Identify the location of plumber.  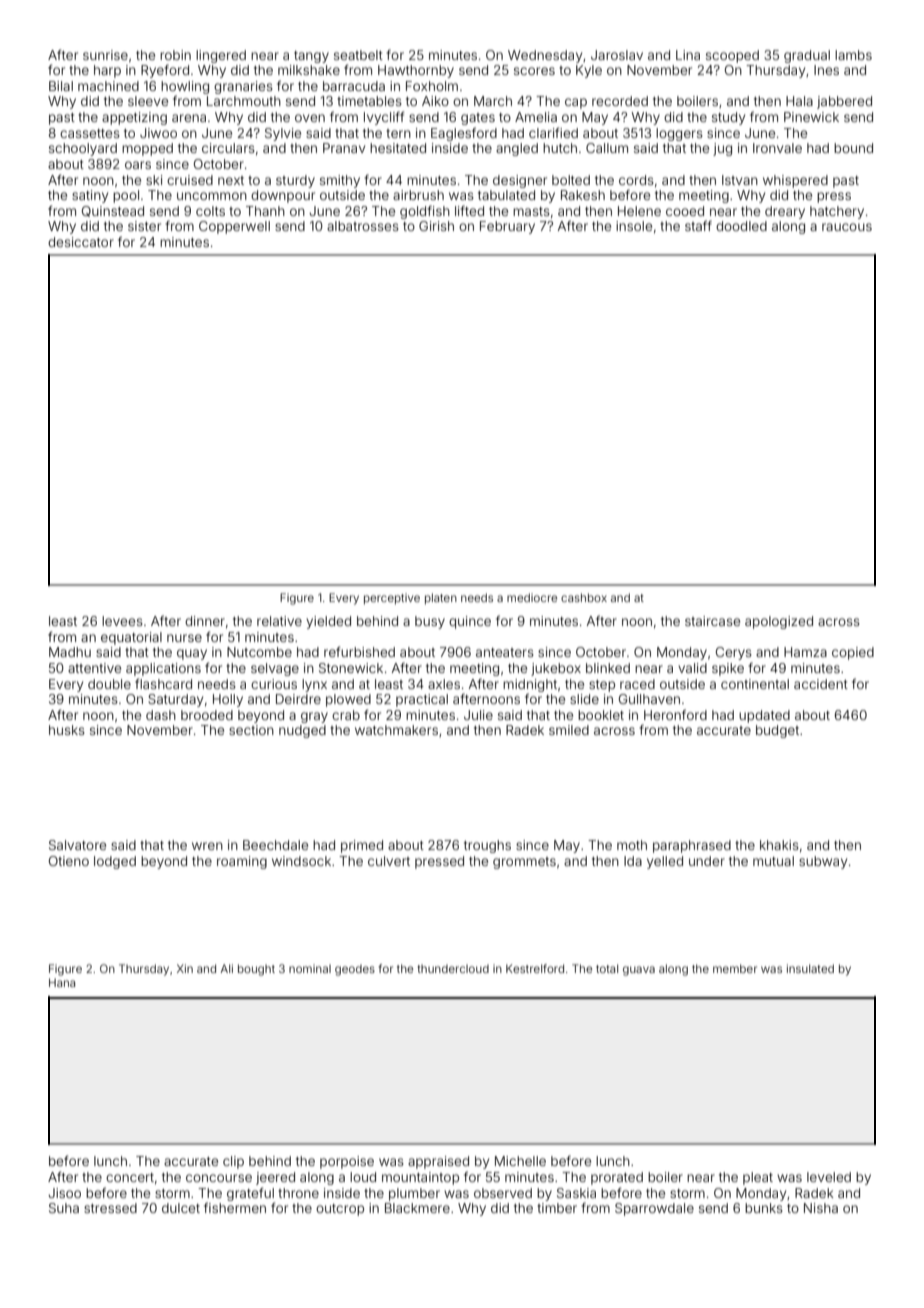
(414, 1194).
